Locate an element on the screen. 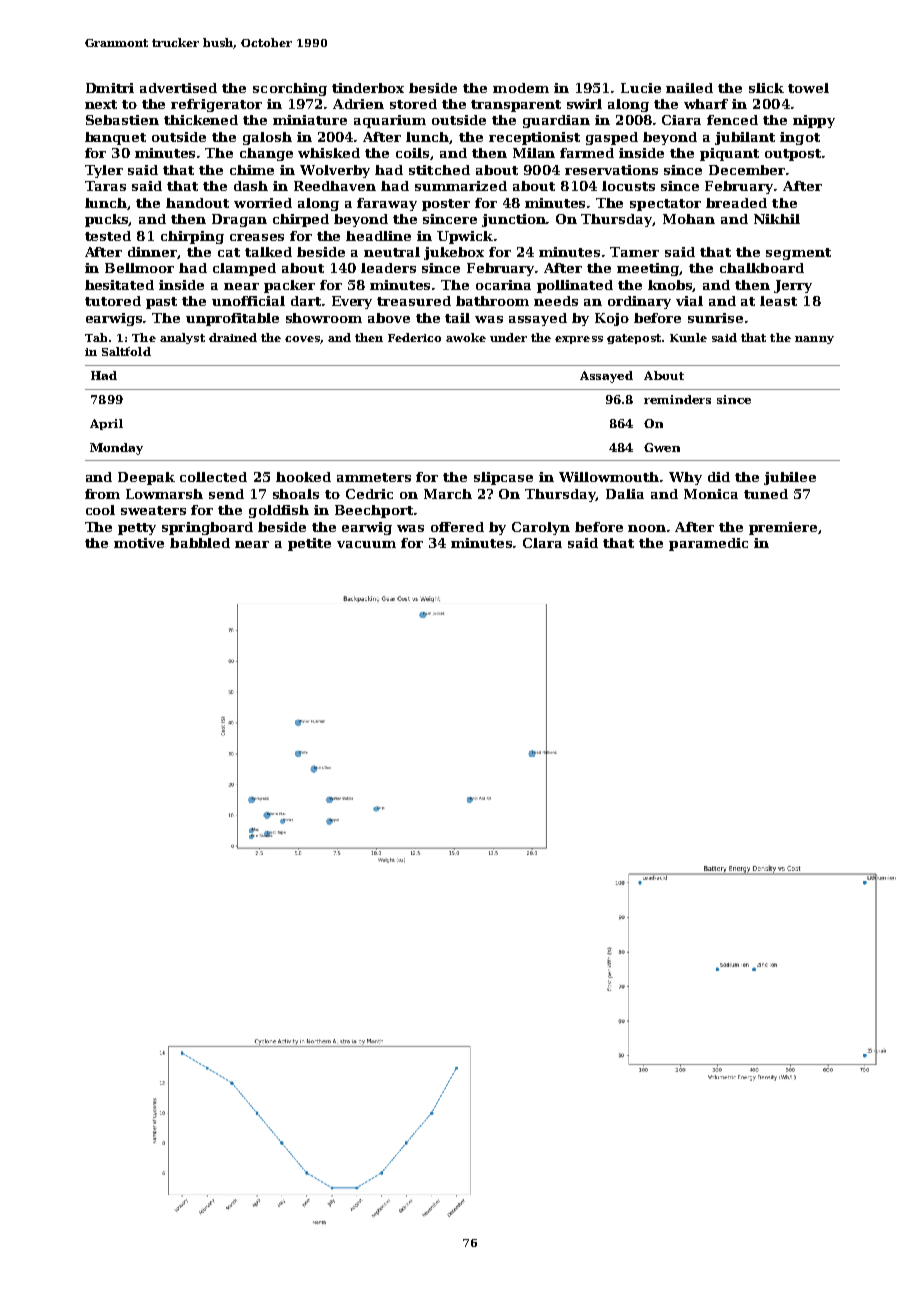  refrigerator is located at coordinates (216, 105).
